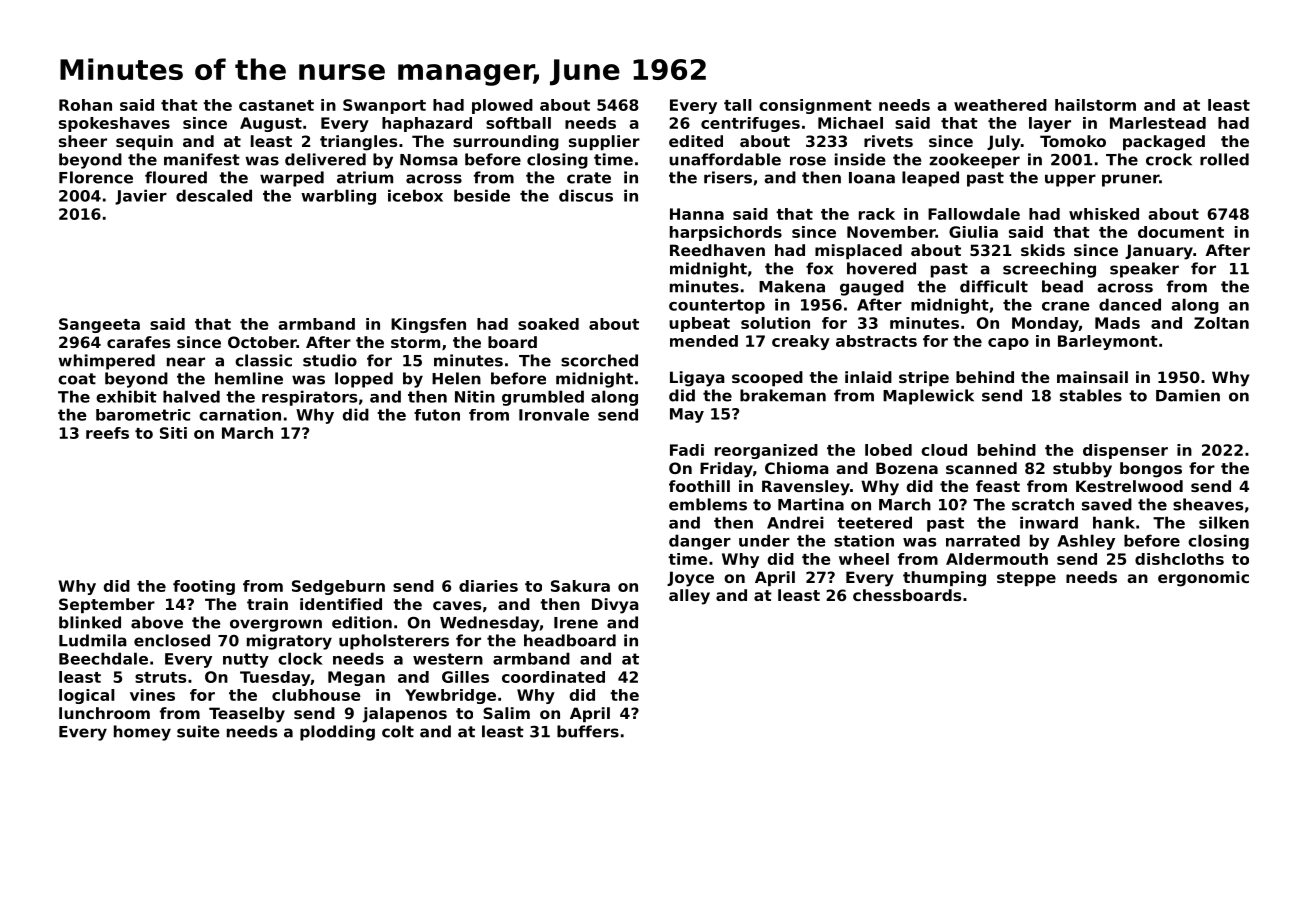  Describe the element at coordinates (766, 451) in the image. I see `reorganized` at that location.
